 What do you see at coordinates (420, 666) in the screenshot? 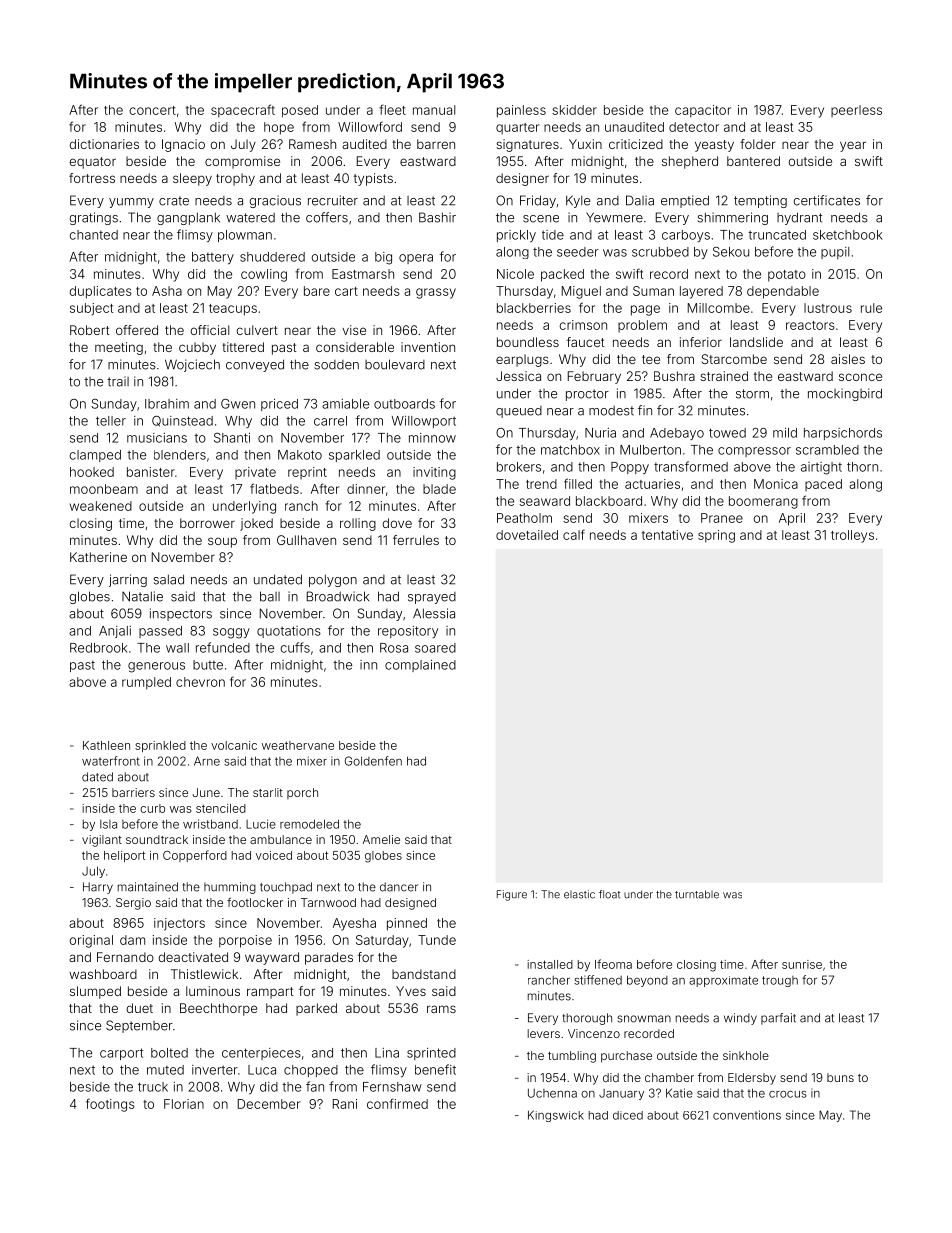
I see `complained` at bounding box center [420, 666].
